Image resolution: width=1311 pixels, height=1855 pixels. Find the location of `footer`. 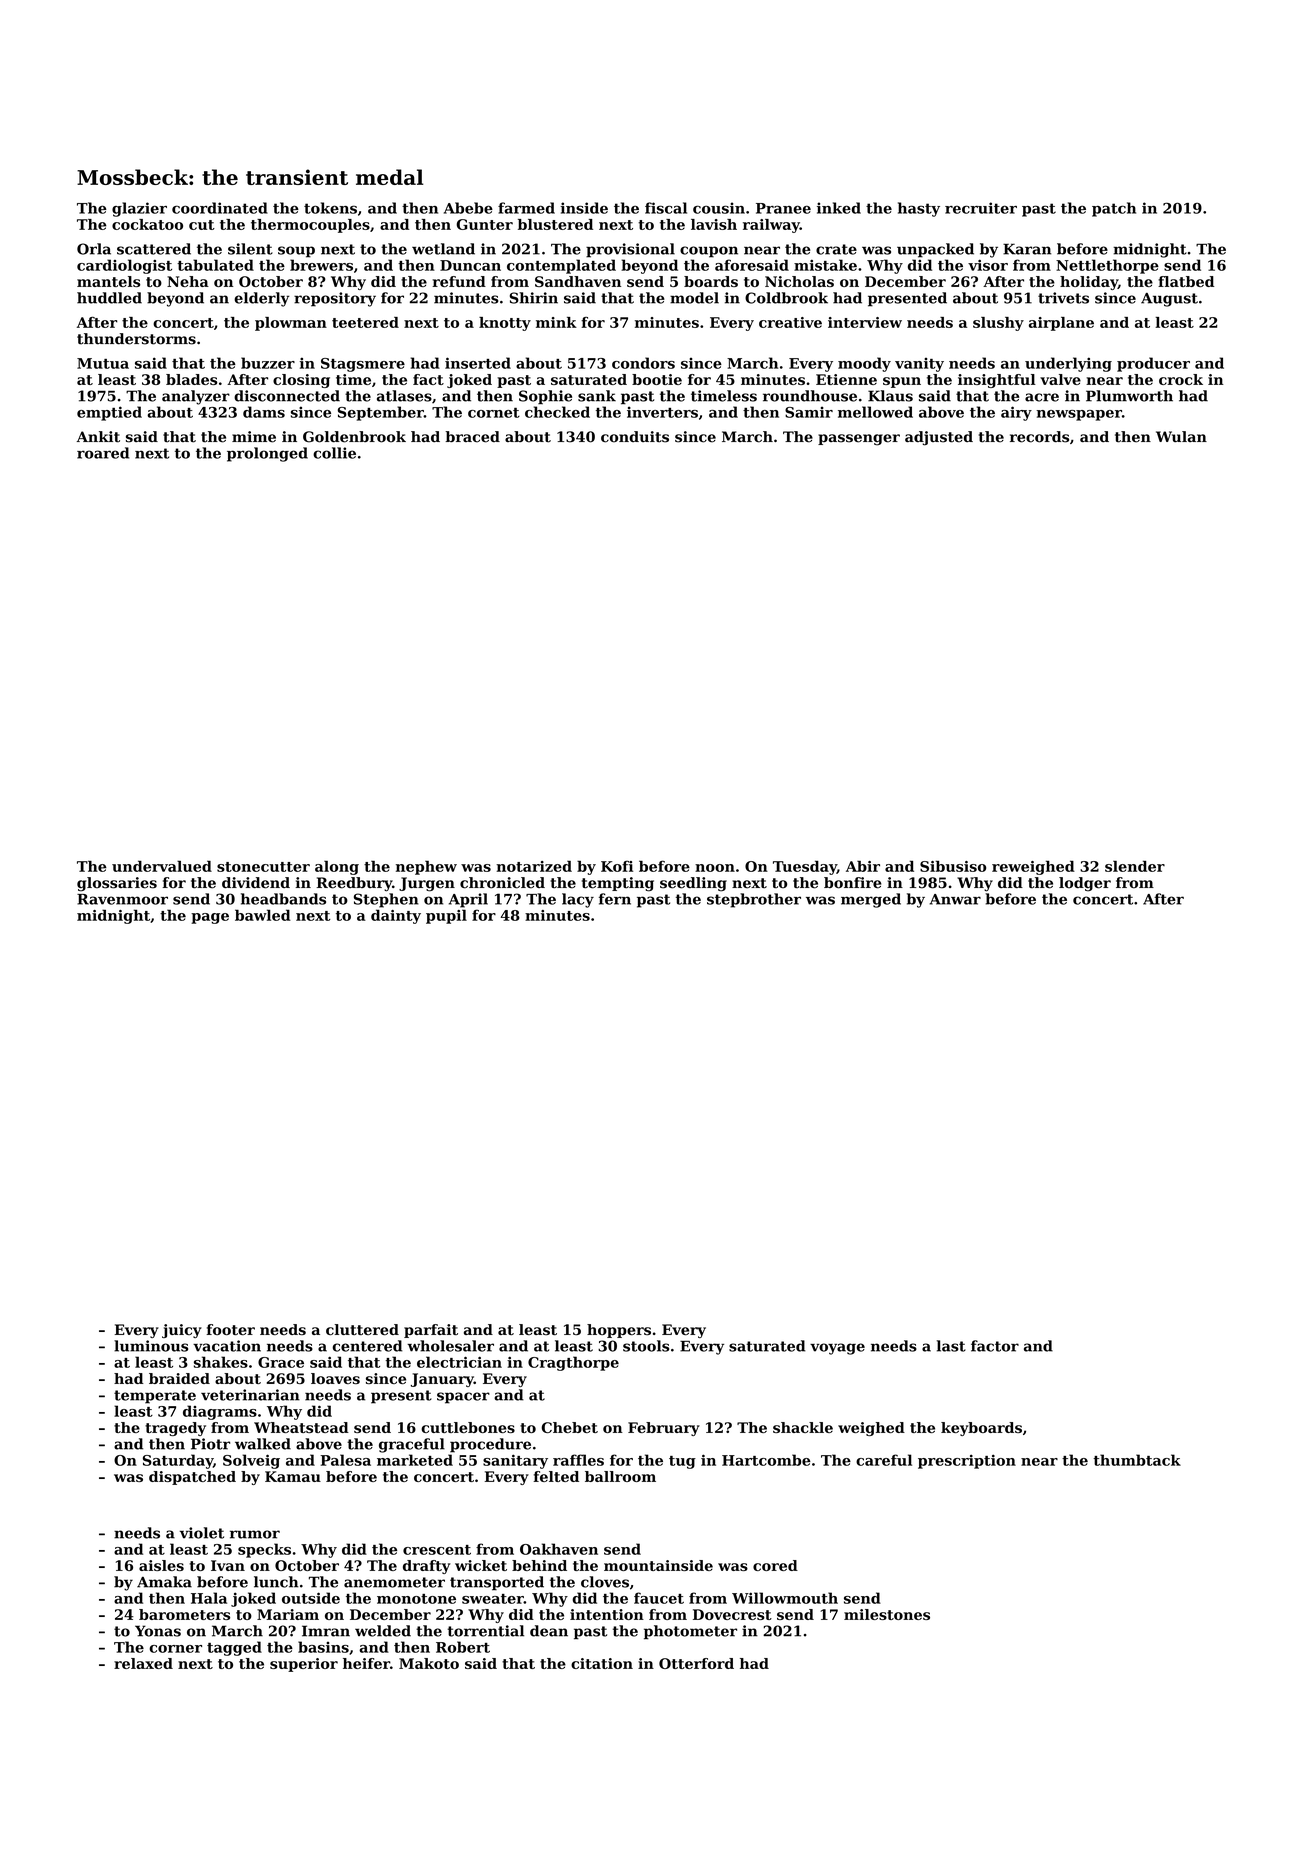

footer is located at coordinates (230, 1330).
